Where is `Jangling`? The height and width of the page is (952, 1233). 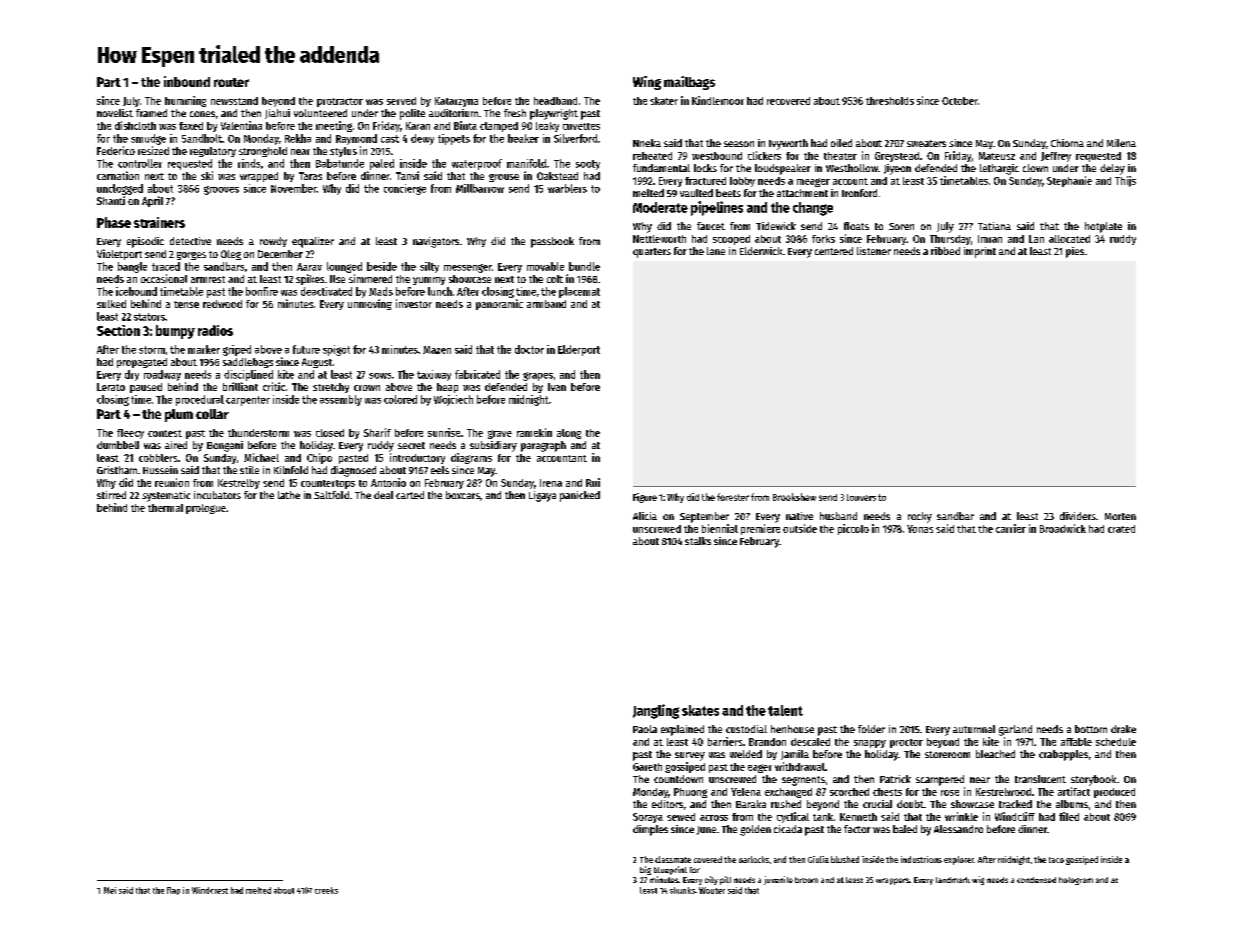 Jangling is located at coordinates (656, 711).
